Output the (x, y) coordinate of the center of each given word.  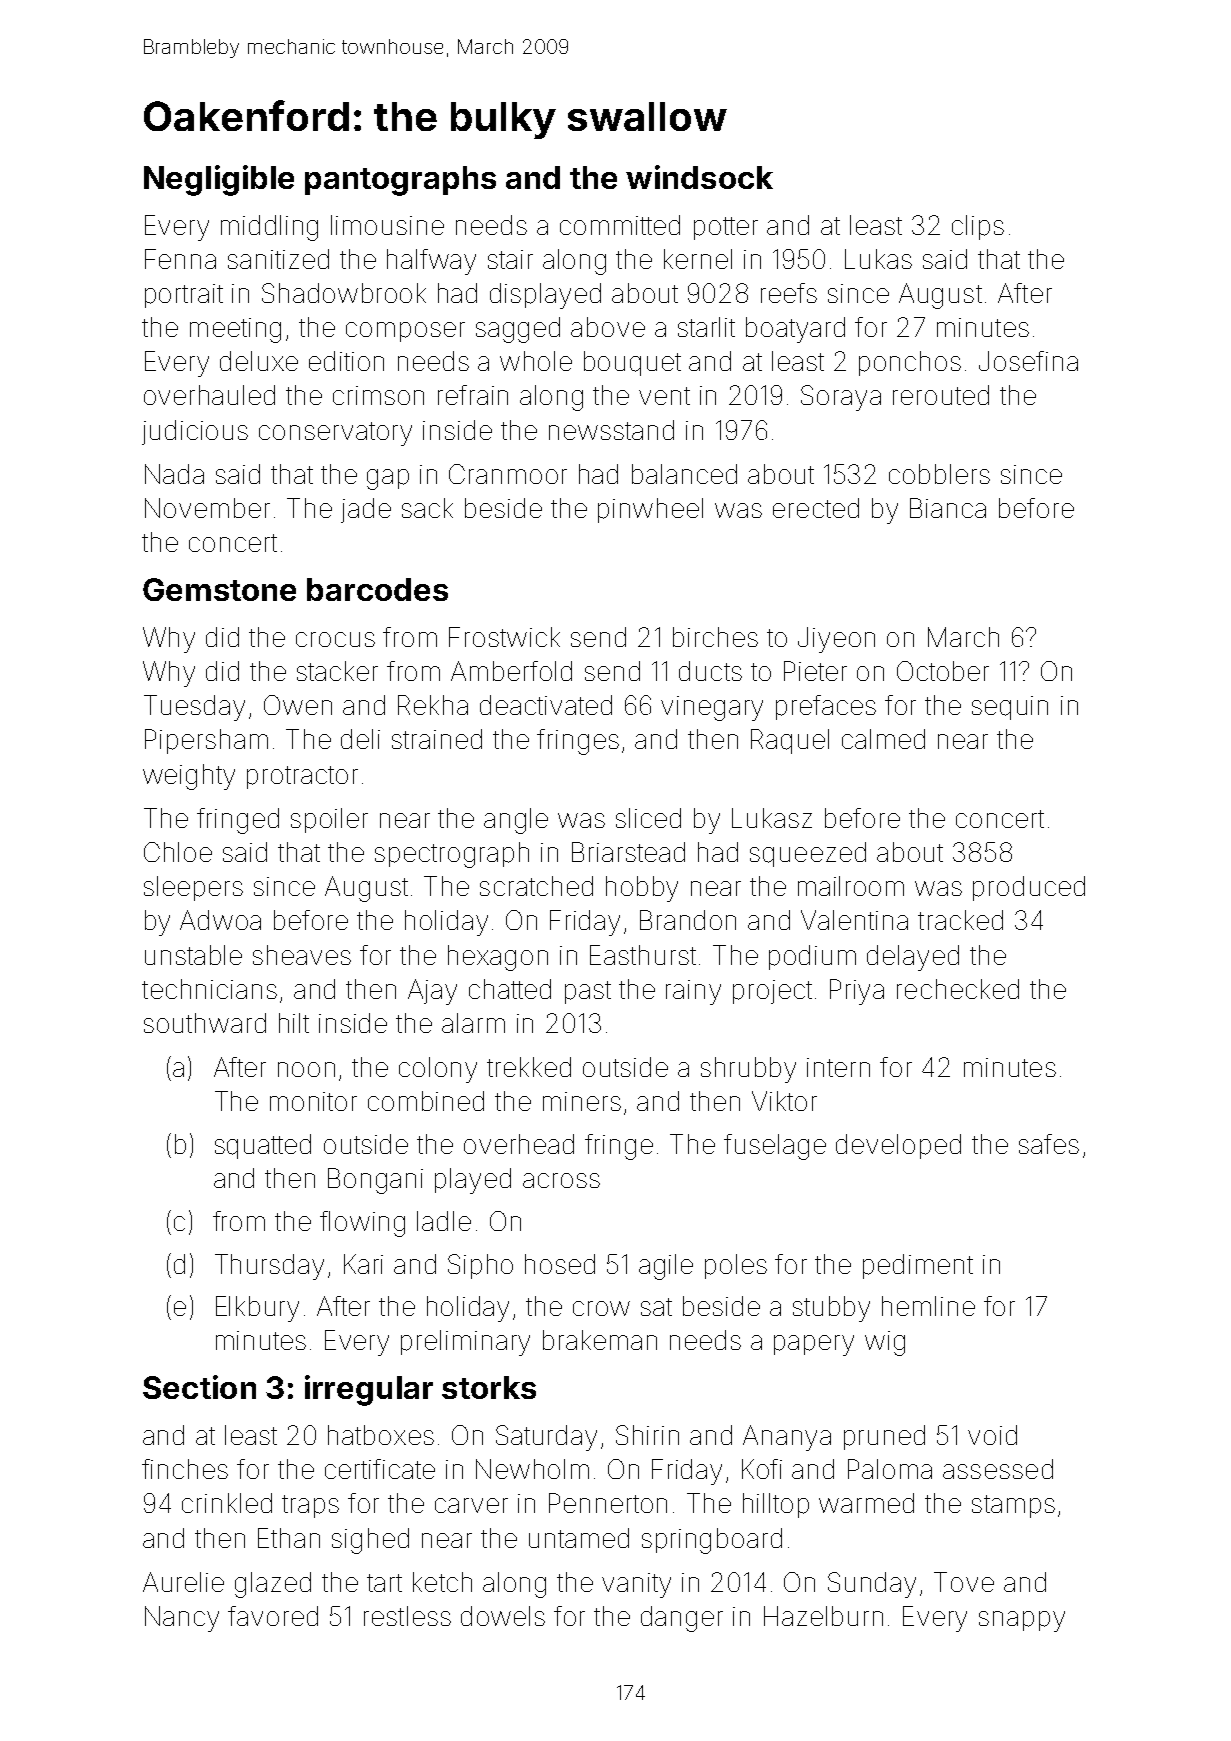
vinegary (712, 708)
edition (346, 361)
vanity (636, 1585)
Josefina (1028, 361)
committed (620, 225)
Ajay (432, 992)
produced (1029, 888)
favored (273, 1616)
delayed (913, 958)
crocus (335, 639)
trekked (529, 1067)
